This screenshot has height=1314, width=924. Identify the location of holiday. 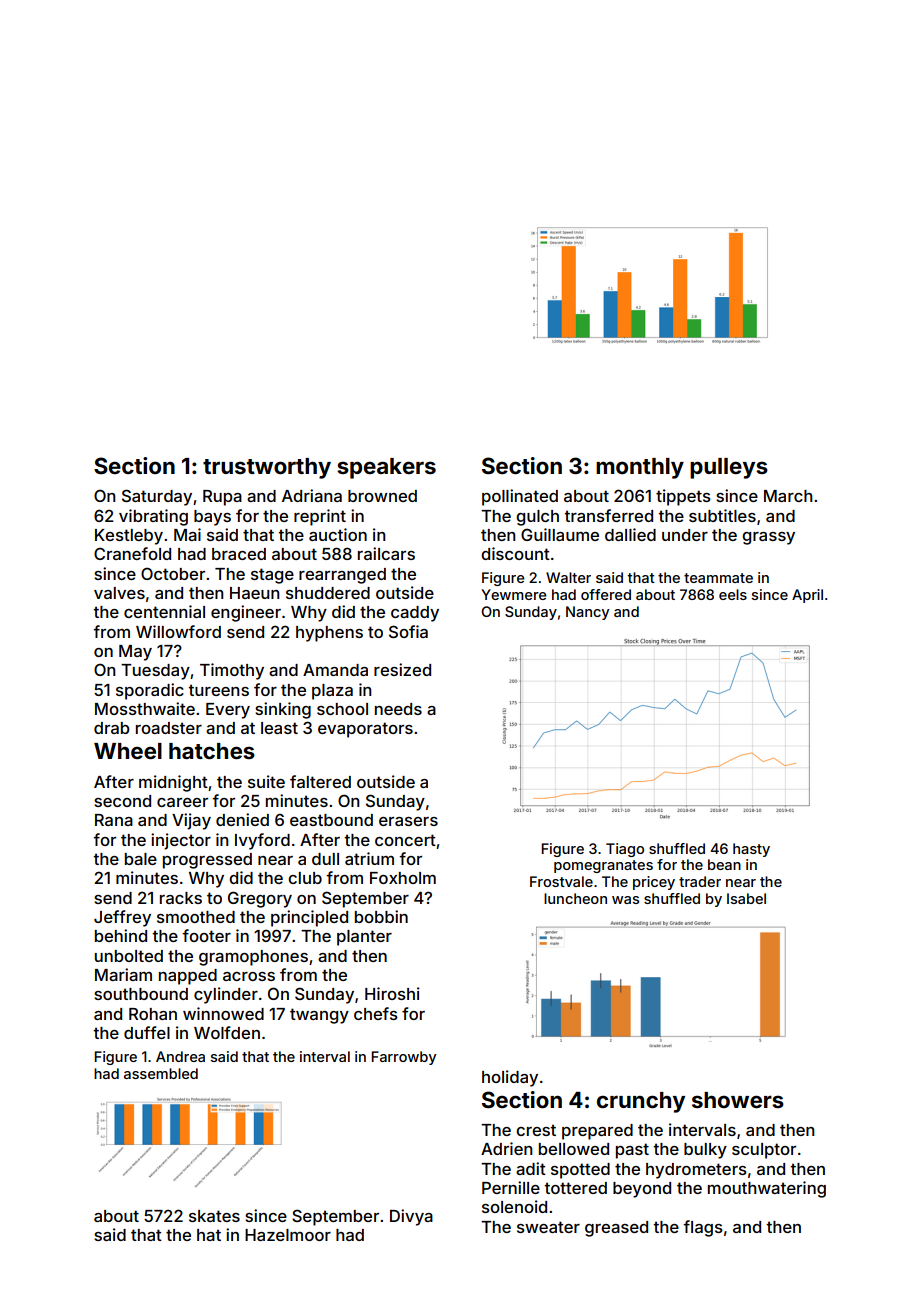
(510, 1078).
